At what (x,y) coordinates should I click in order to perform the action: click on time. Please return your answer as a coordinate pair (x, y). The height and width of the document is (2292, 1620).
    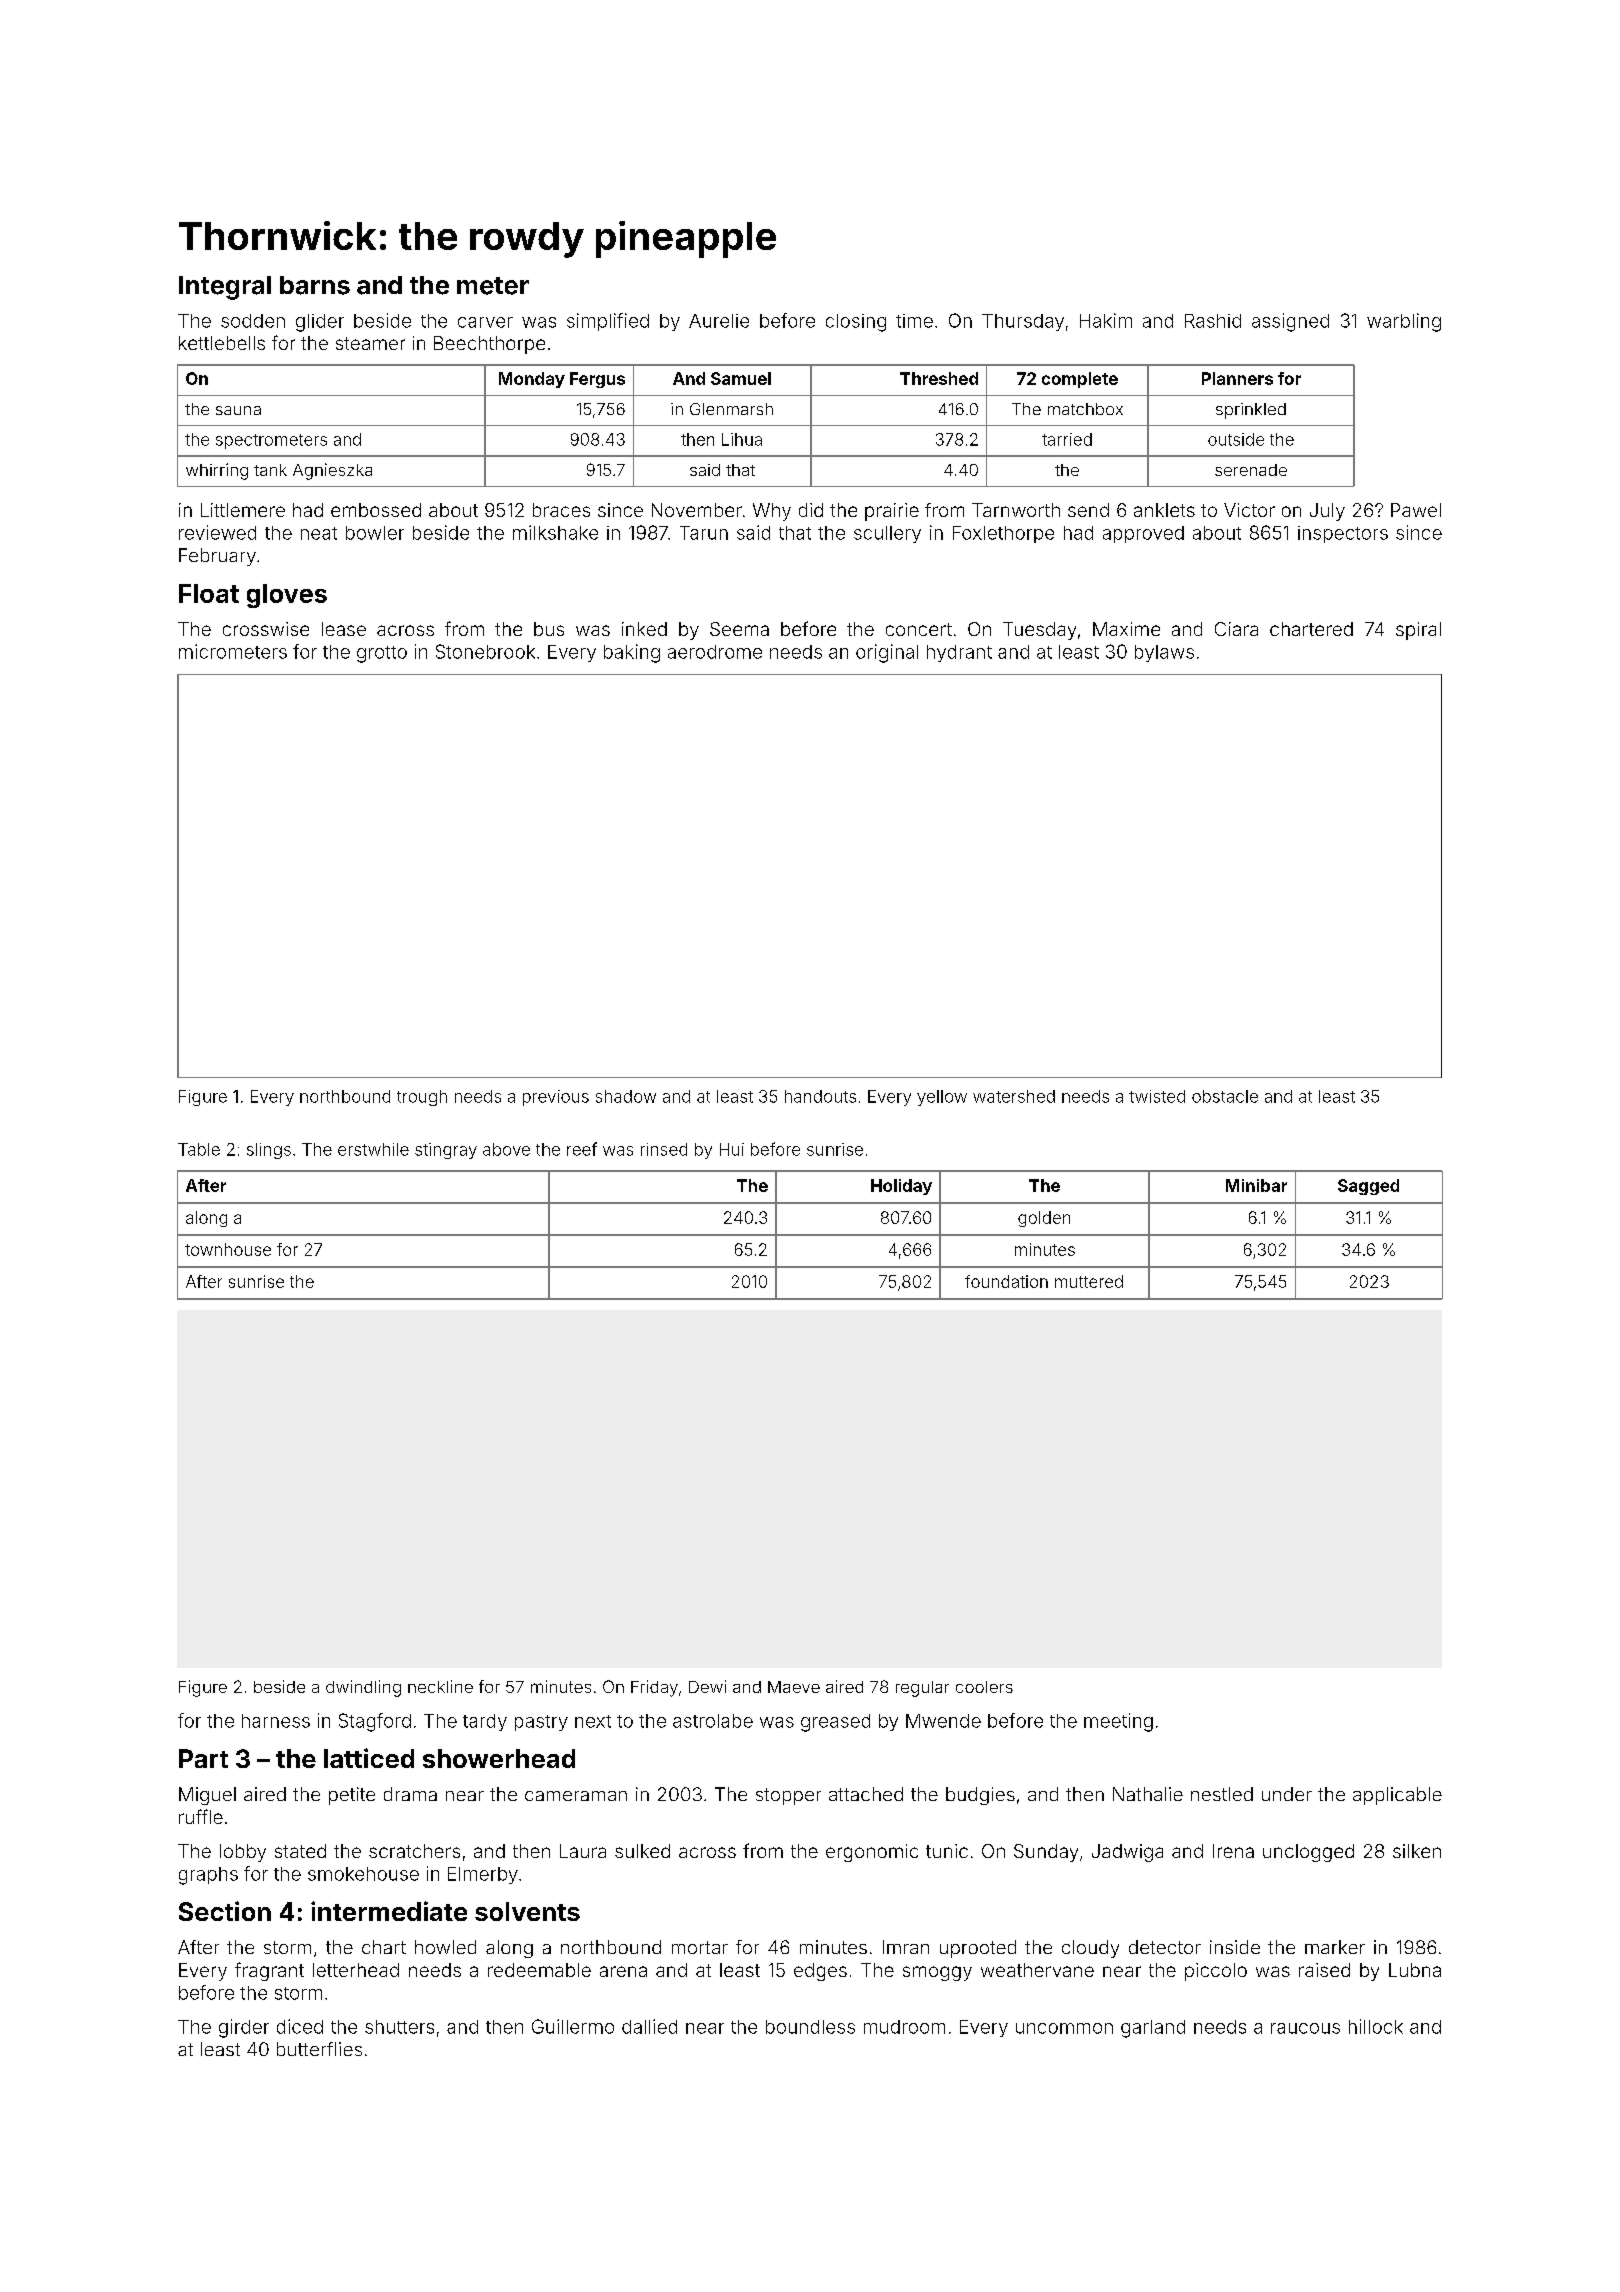
    Looking at the image, I should click on (914, 321).
